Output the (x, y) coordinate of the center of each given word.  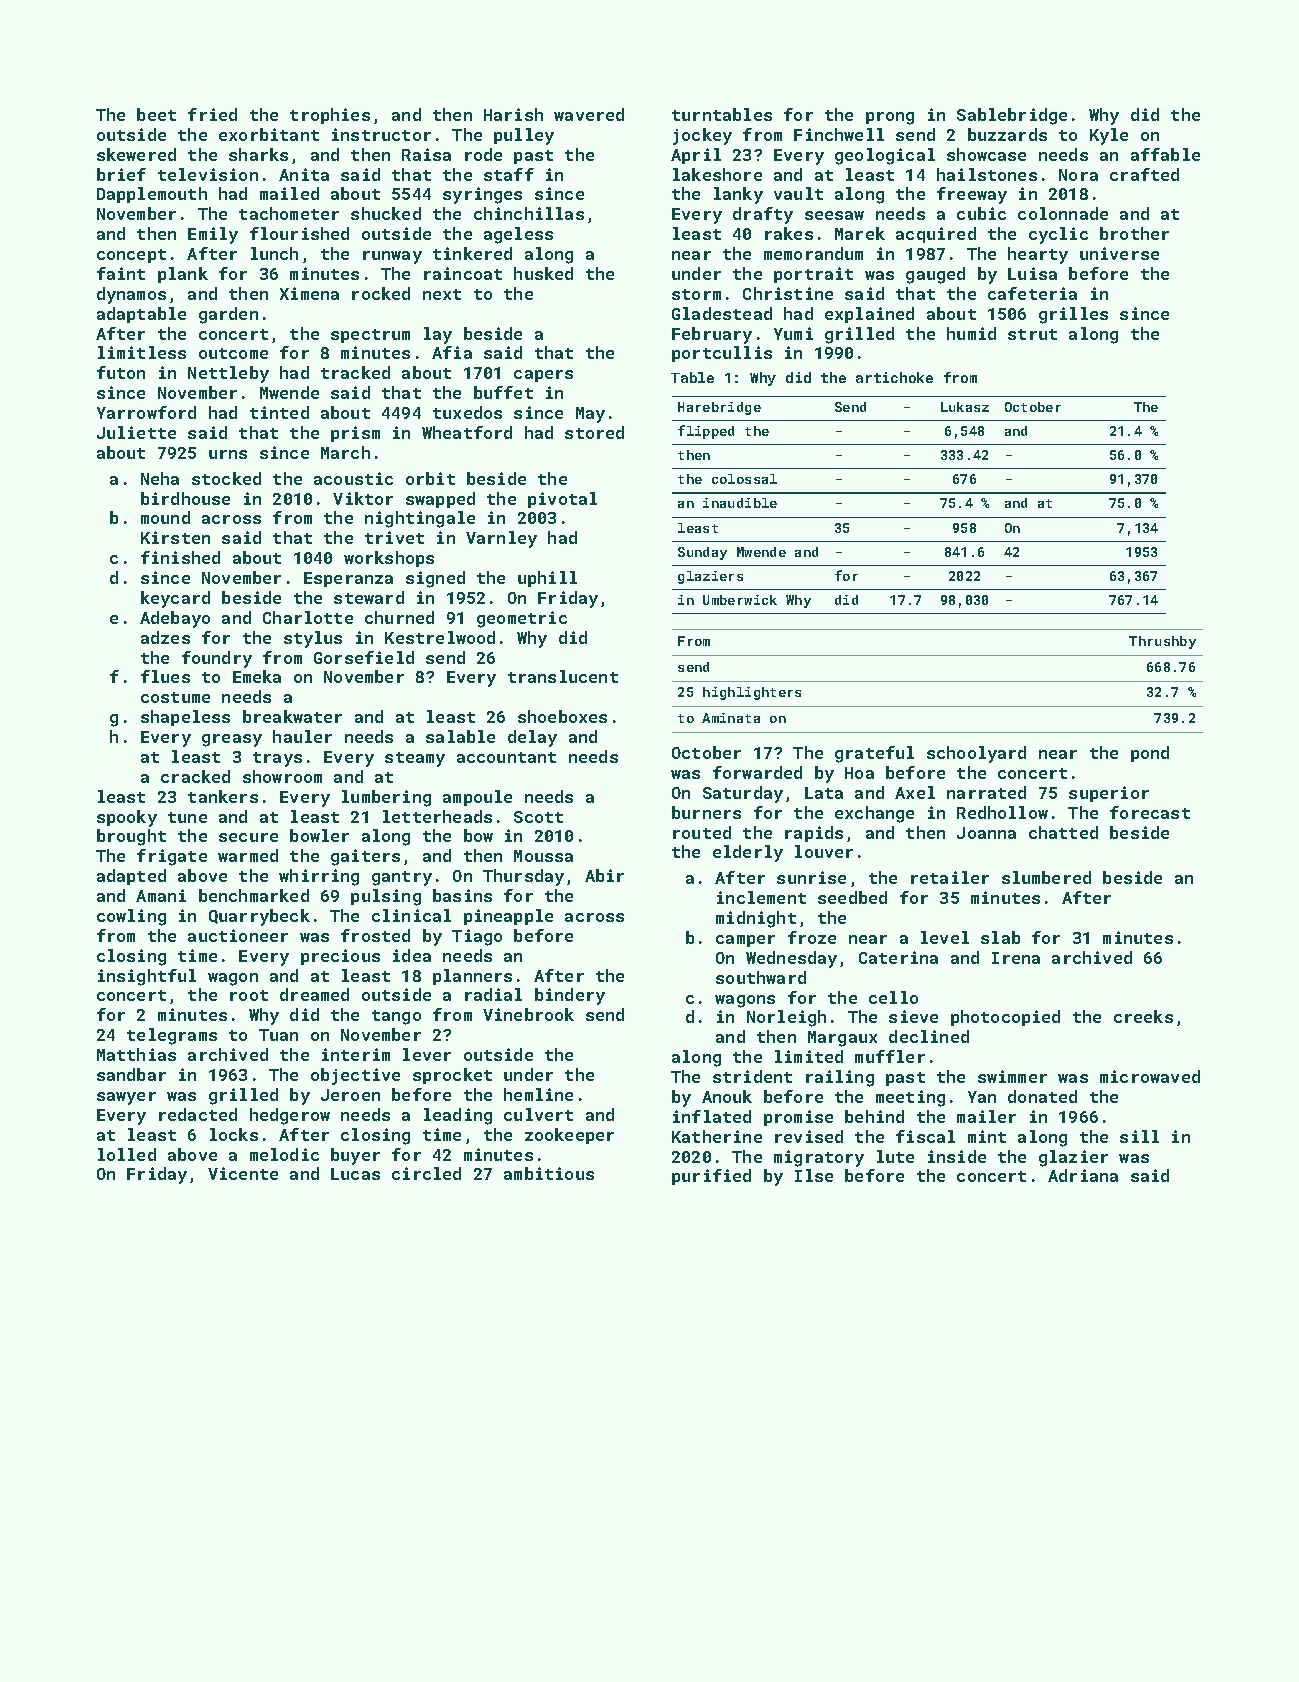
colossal (744, 479)
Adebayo (175, 619)
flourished (299, 233)
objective (355, 1076)
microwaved (1150, 1076)
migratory (819, 1158)
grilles (1073, 315)
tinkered (472, 253)
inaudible (740, 503)
